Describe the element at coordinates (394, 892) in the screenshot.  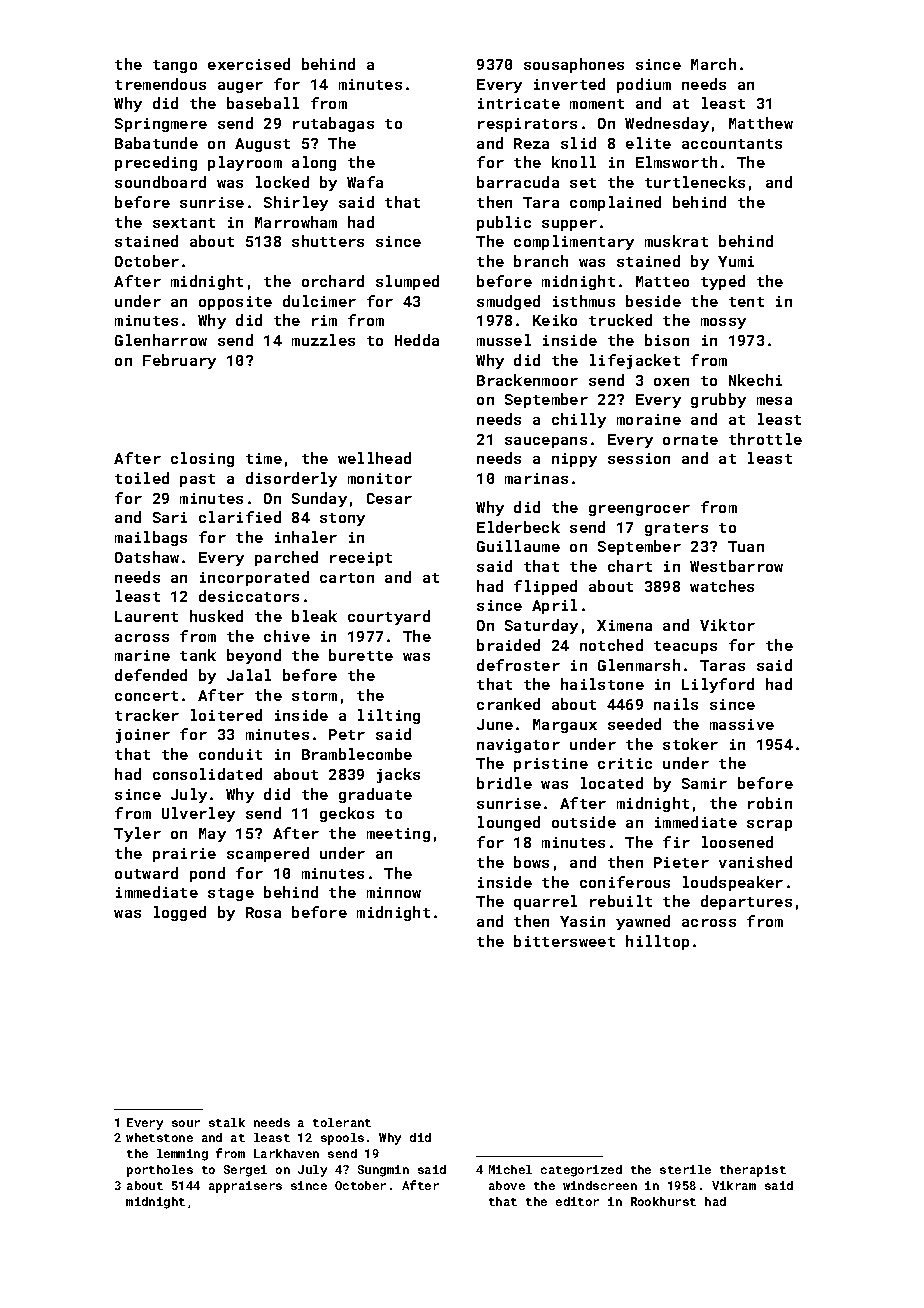
I see `minnow` at that location.
